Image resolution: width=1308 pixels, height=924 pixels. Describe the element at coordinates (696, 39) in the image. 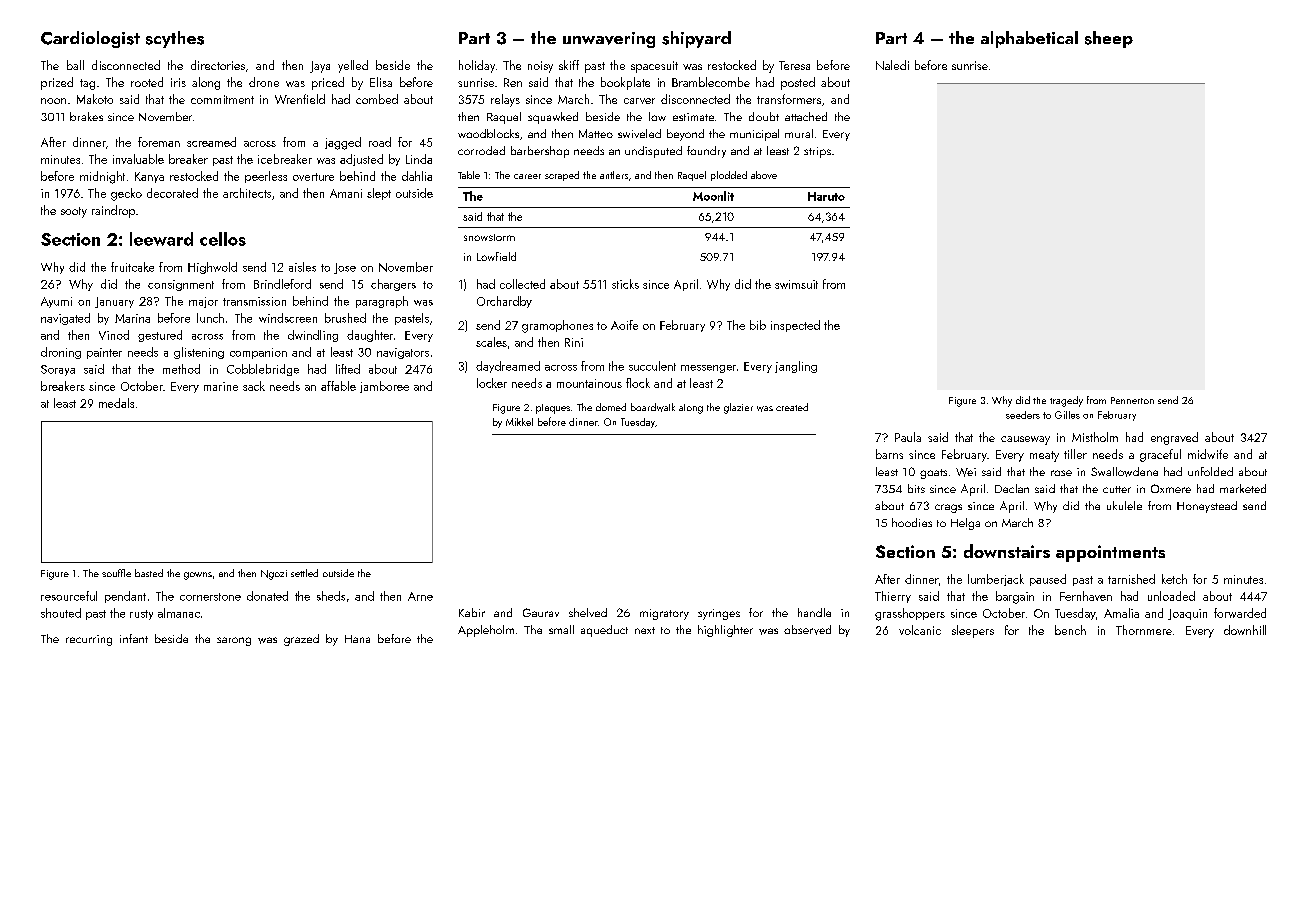

I see `shipyard` at that location.
